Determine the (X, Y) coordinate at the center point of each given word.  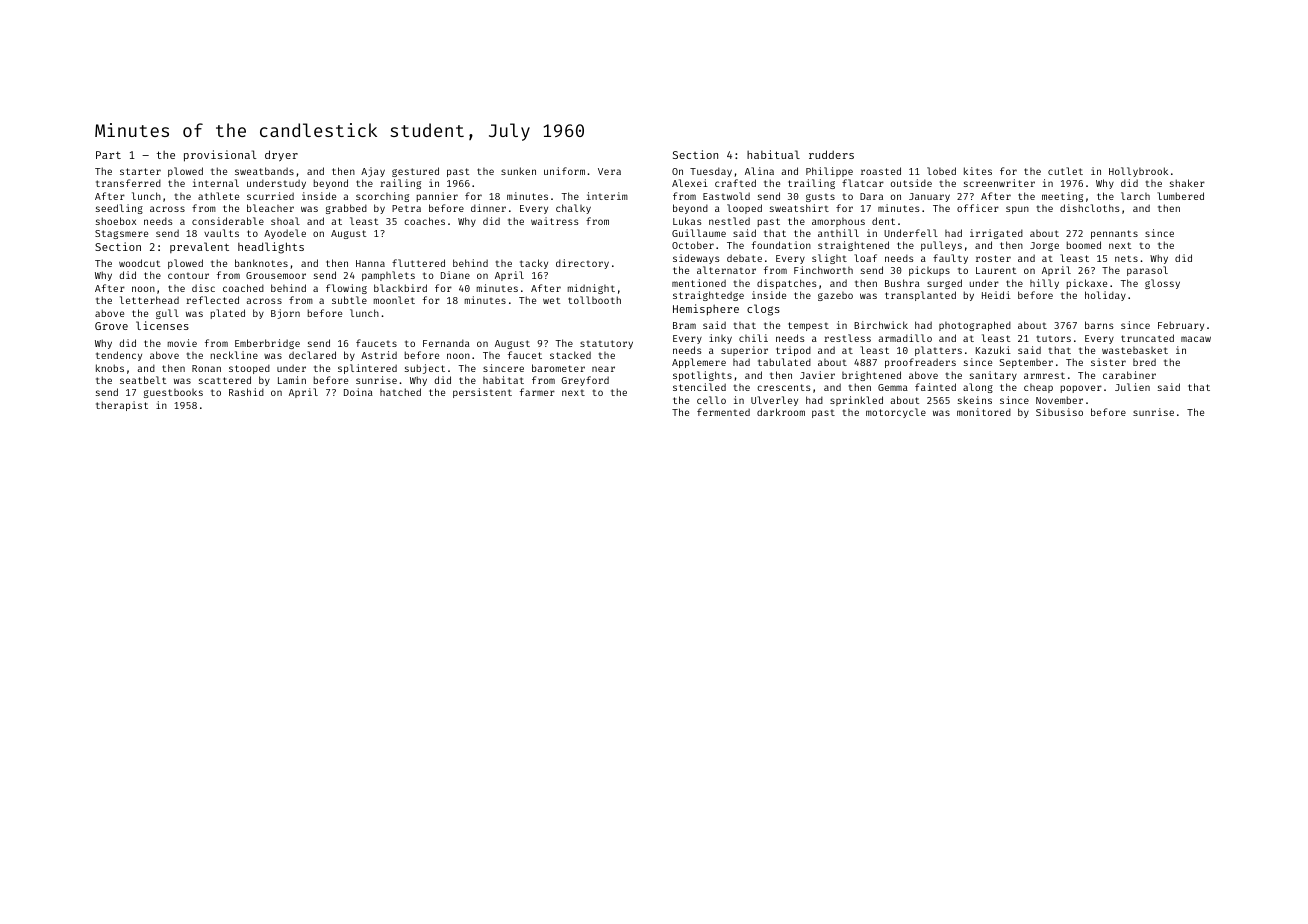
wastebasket (1135, 350)
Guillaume (699, 233)
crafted (735, 183)
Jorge (1044, 246)
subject (425, 369)
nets (1126, 258)
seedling (119, 209)
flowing (346, 289)
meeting (1062, 197)
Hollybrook (1138, 172)
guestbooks (173, 393)
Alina (759, 171)
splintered (367, 369)
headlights (271, 248)
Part (108, 155)
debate (744, 258)
